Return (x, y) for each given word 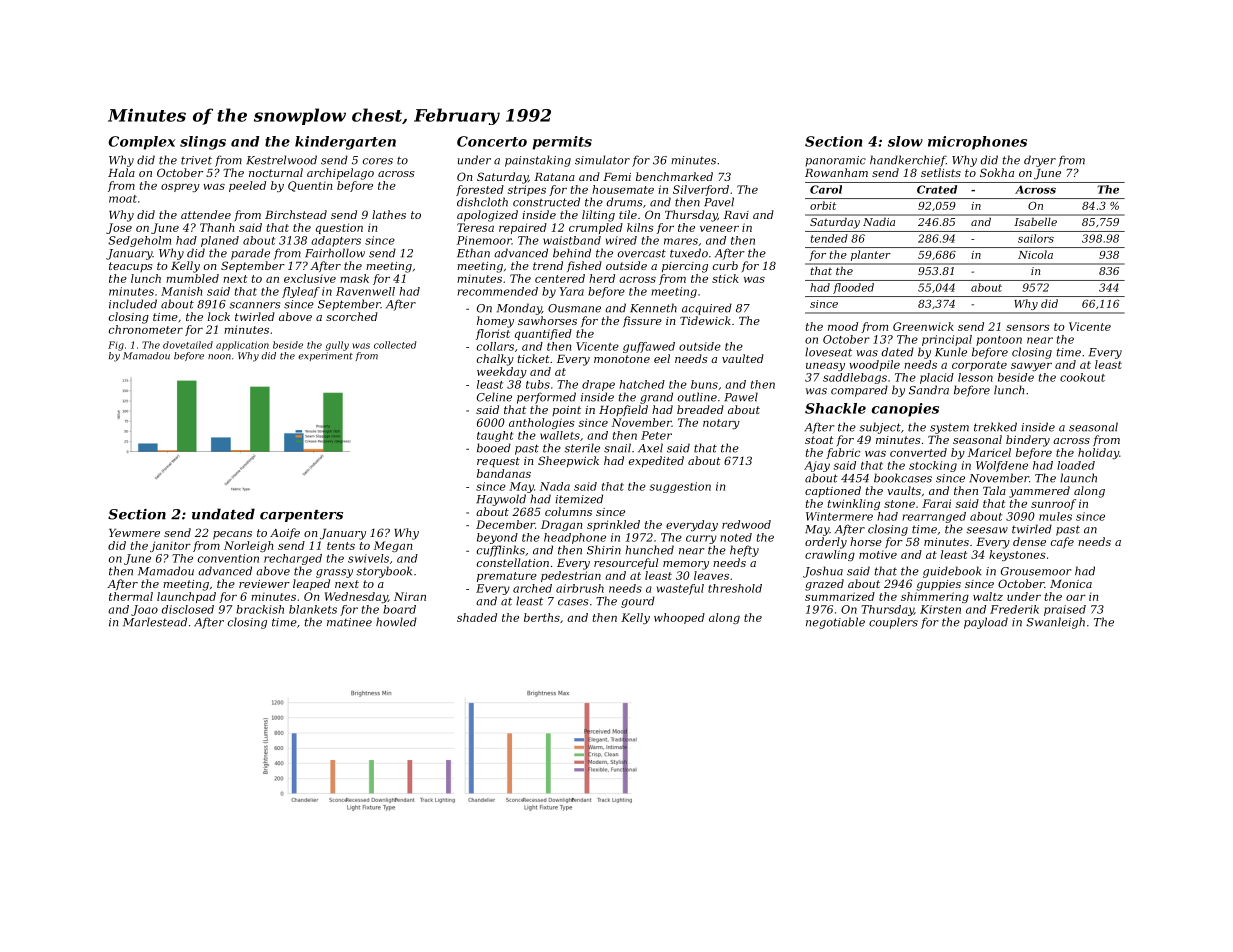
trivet (196, 160)
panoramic (835, 161)
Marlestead (155, 622)
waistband (572, 240)
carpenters (301, 516)
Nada (555, 486)
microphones (977, 143)
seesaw (987, 530)
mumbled (192, 278)
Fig (116, 346)
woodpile (874, 365)
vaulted (743, 358)
